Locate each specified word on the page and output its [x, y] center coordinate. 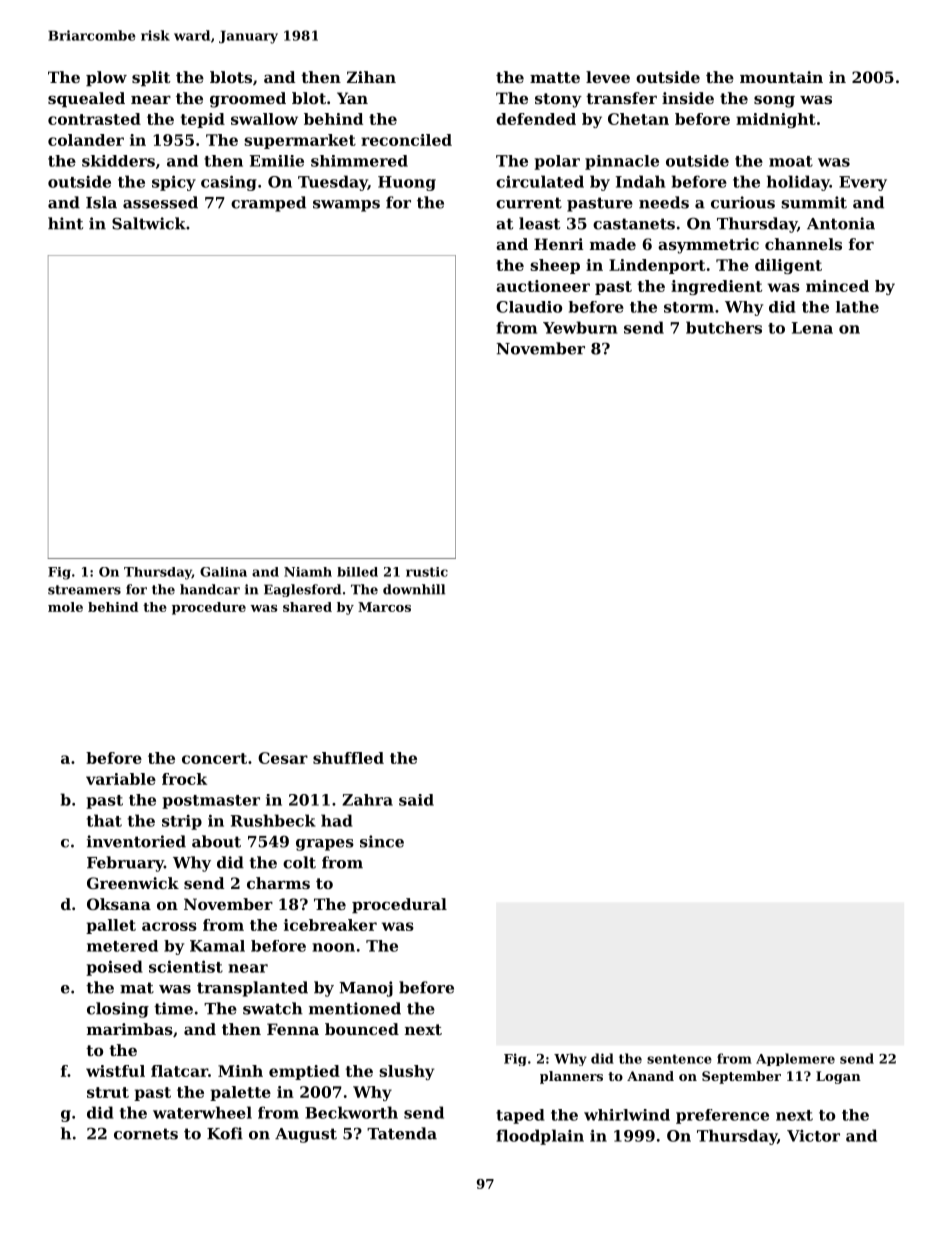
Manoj [366, 989]
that [104, 820]
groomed [248, 100]
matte [555, 77]
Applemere [795, 1059]
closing [118, 1010]
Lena [812, 328]
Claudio [529, 307]
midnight [776, 120]
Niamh [308, 572]
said [416, 800]
